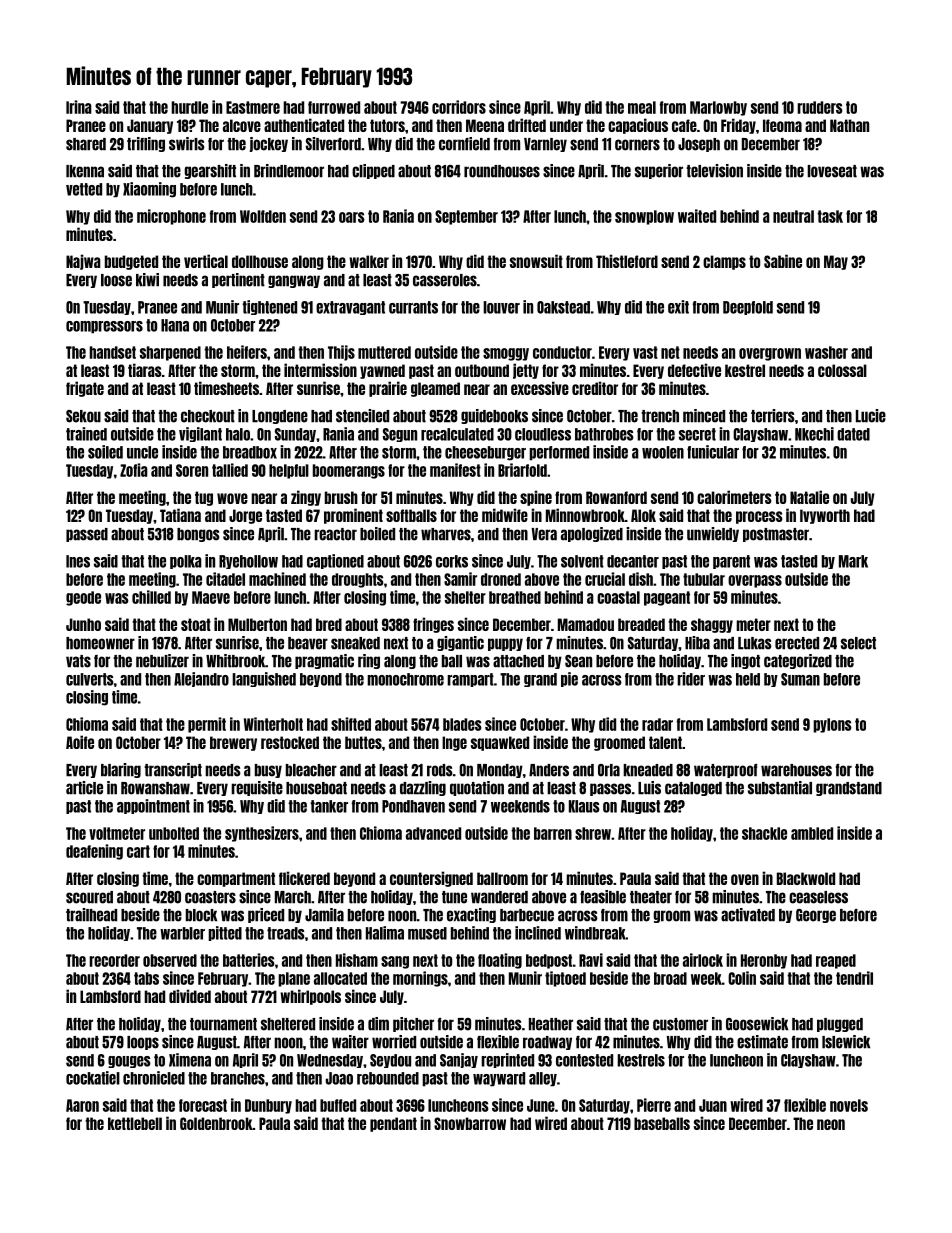 Image resolution: width=952 pixels, height=1233 pixels. What do you see at coordinates (500, 771) in the screenshot?
I see `Monday` at bounding box center [500, 771].
